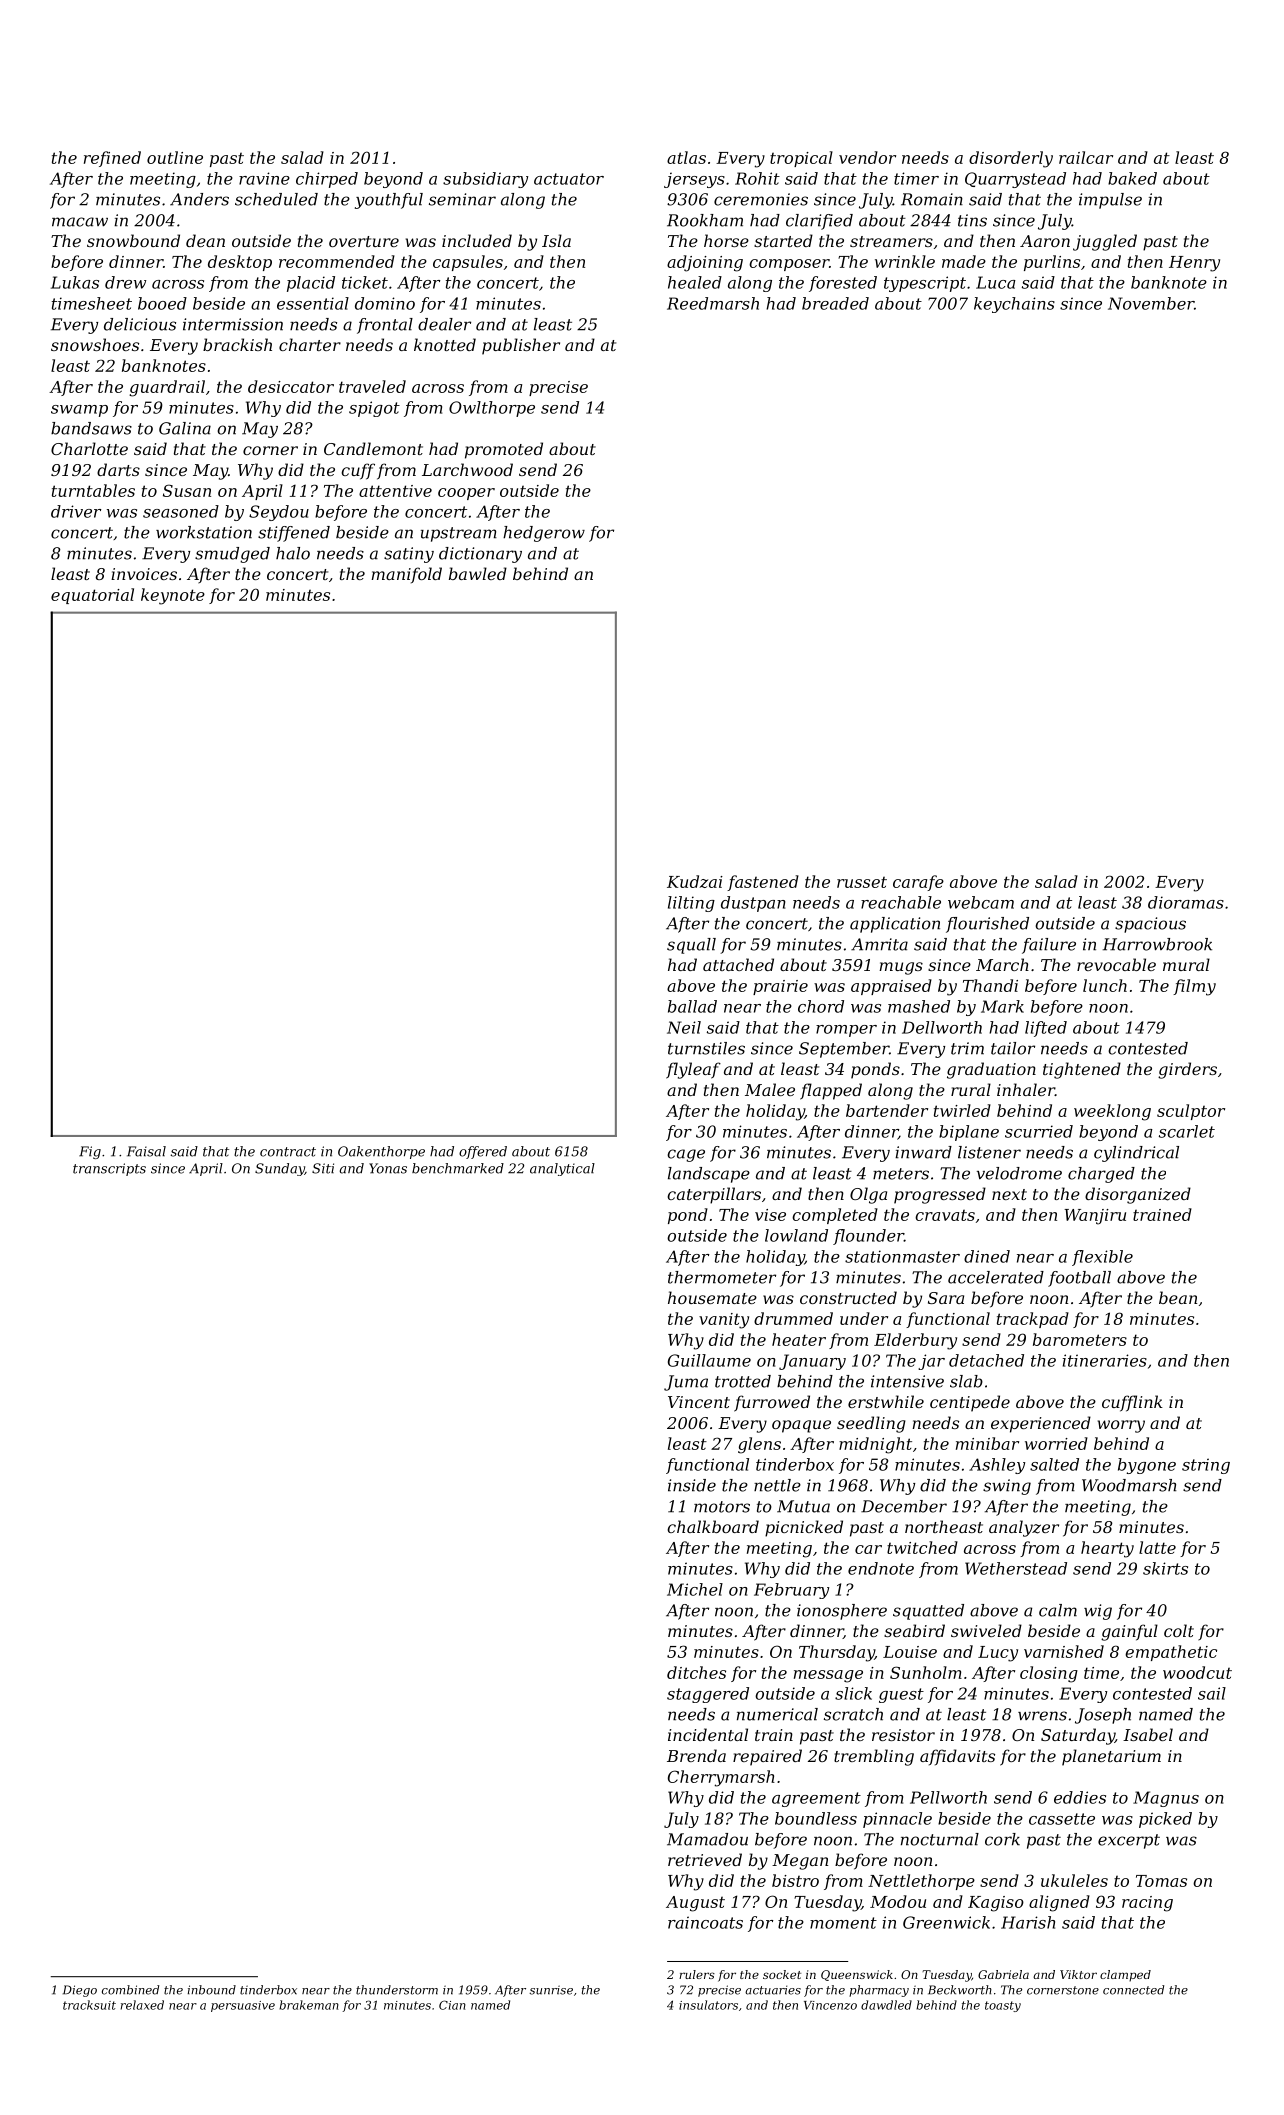 The height and width of the screenshot is (2115, 1284). What do you see at coordinates (1105, 985) in the screenshot?
I see `lunch` at bounding box center [1105, 985].
